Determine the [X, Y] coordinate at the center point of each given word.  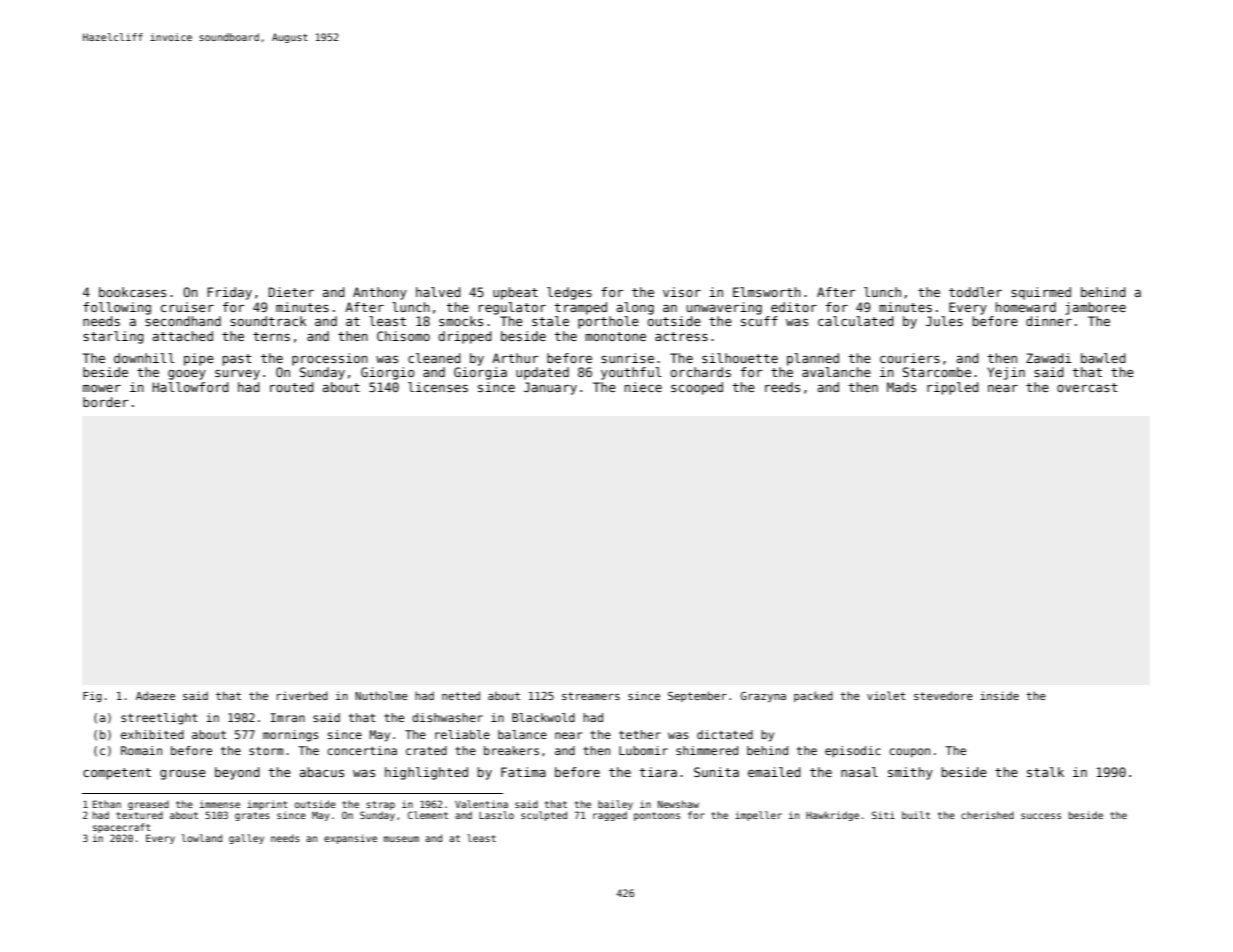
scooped [697, 388]
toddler [975, 292]
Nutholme [381, 695]
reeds [782, 387]
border [106, 402]
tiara [658, 772]
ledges [569, 293]
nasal [859, 772]
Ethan [107, 804]
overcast [1087, 387]
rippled [953, 388]
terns [271, 336]
